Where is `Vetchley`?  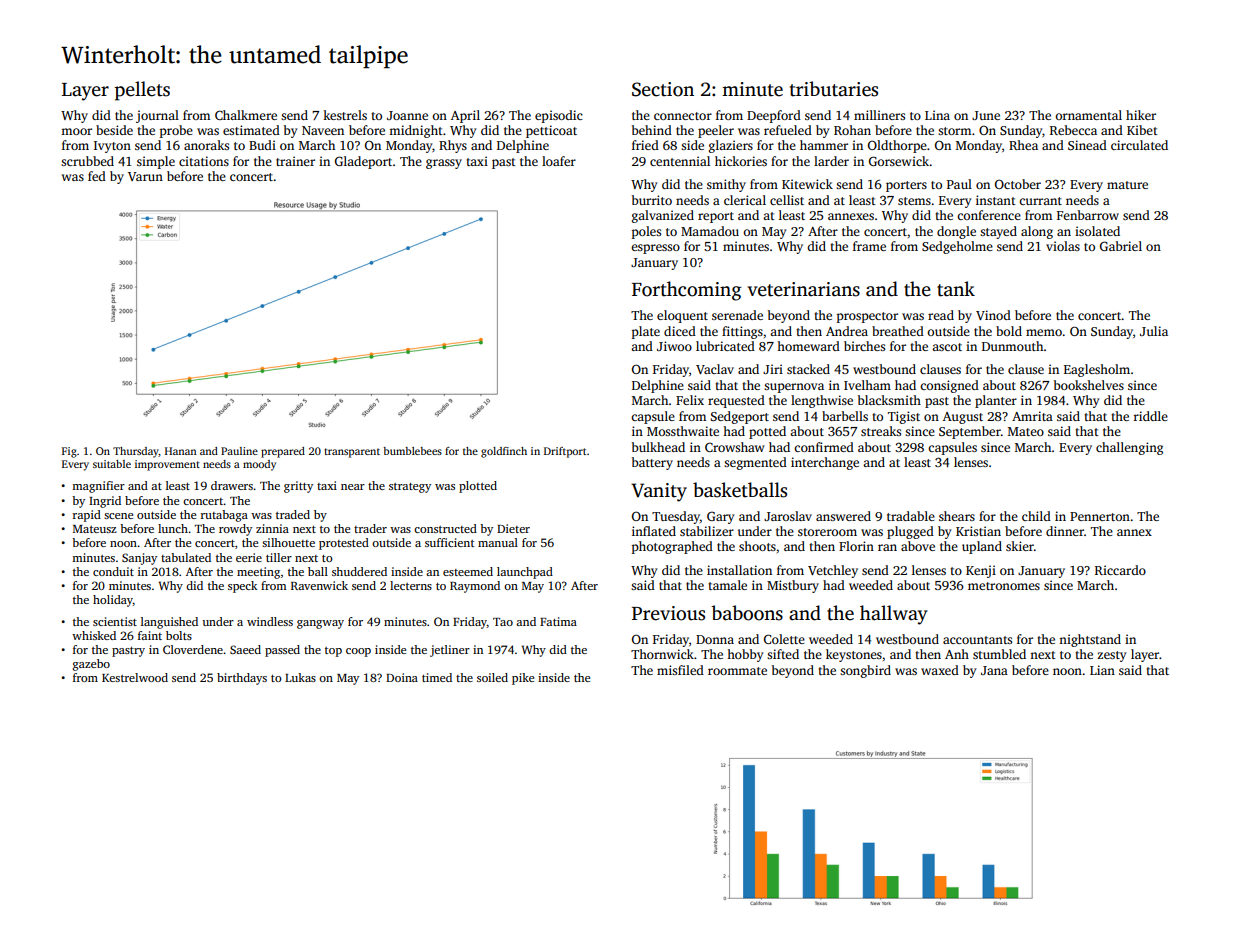 Vetchley is located at coordinates (833, 571).
